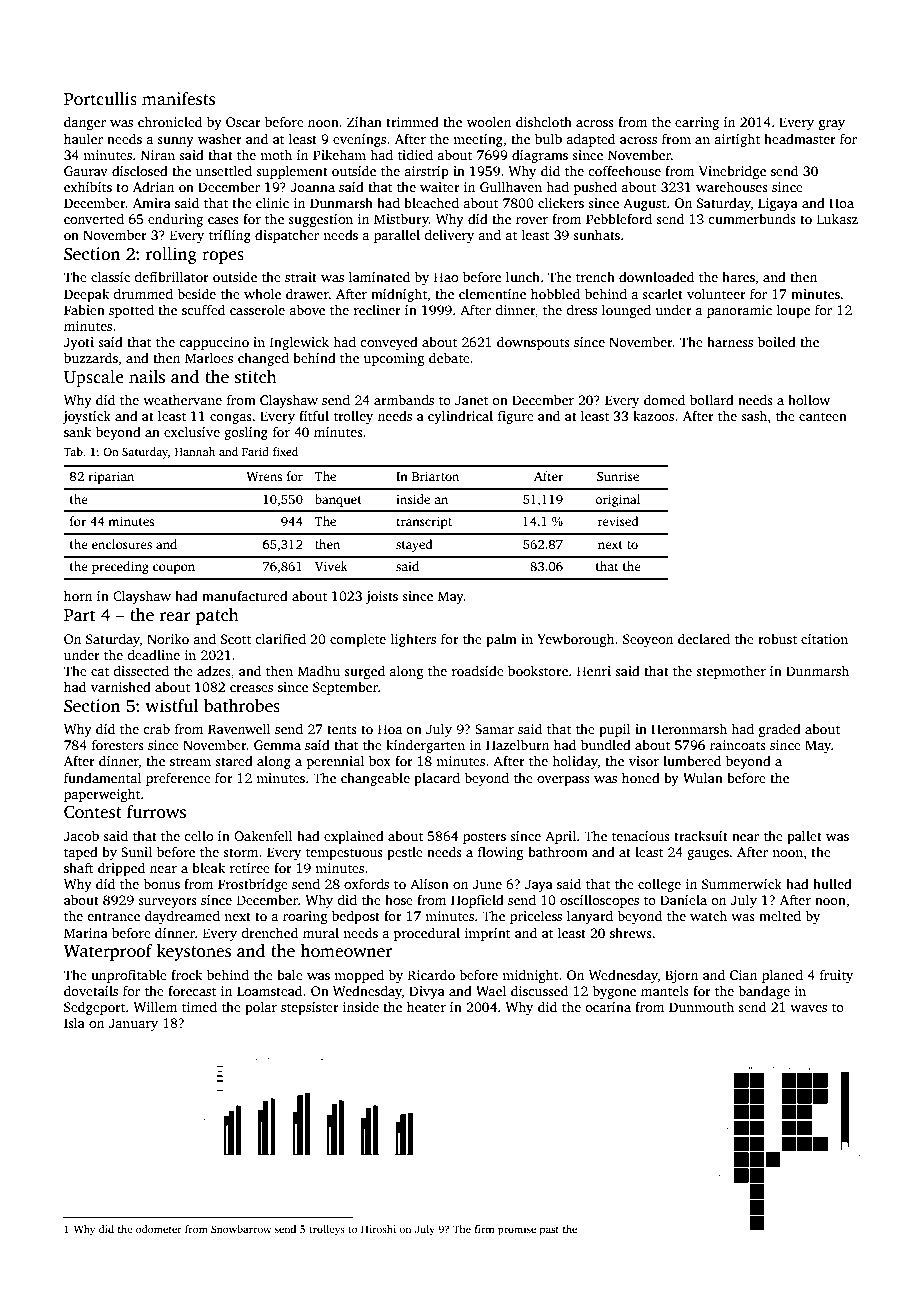 Image resolution: width=924 pixels, height=1308 pixels. I want to click on graded, so click(780, 730).
